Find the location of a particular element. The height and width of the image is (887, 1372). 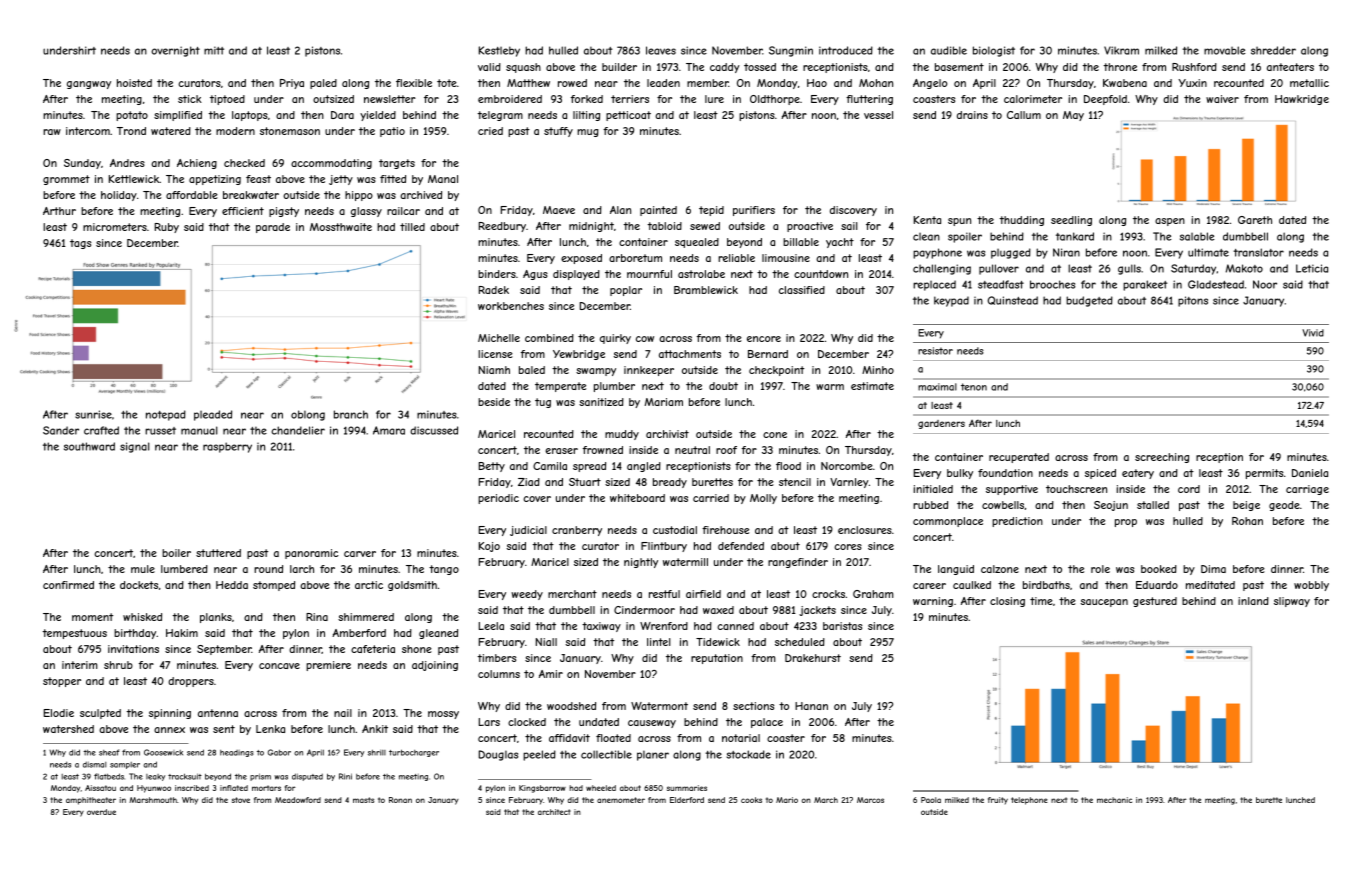

seedling is located at coordinates (1071, 221).
